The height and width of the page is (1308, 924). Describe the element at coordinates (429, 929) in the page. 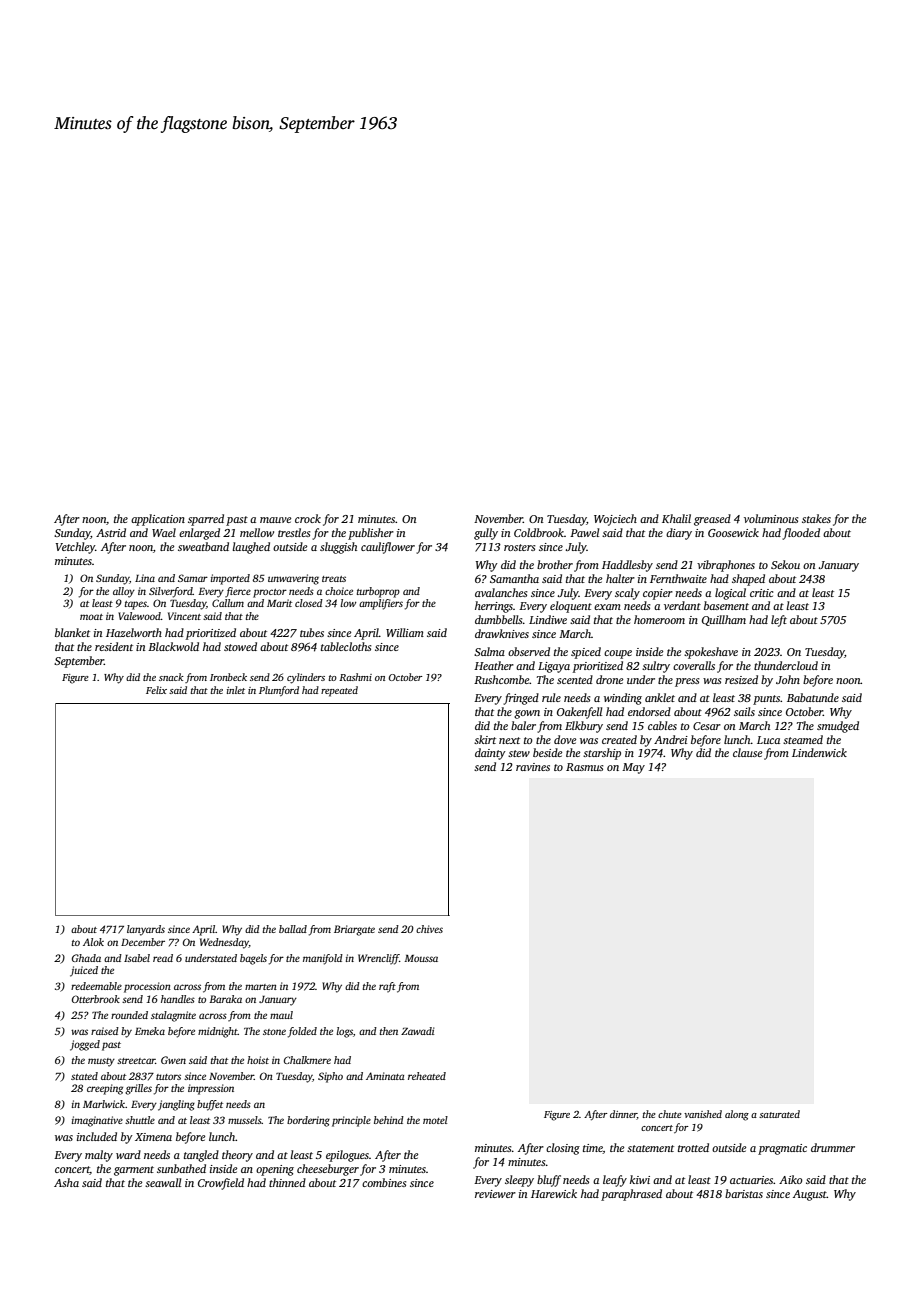

I see `chives` at that location.
